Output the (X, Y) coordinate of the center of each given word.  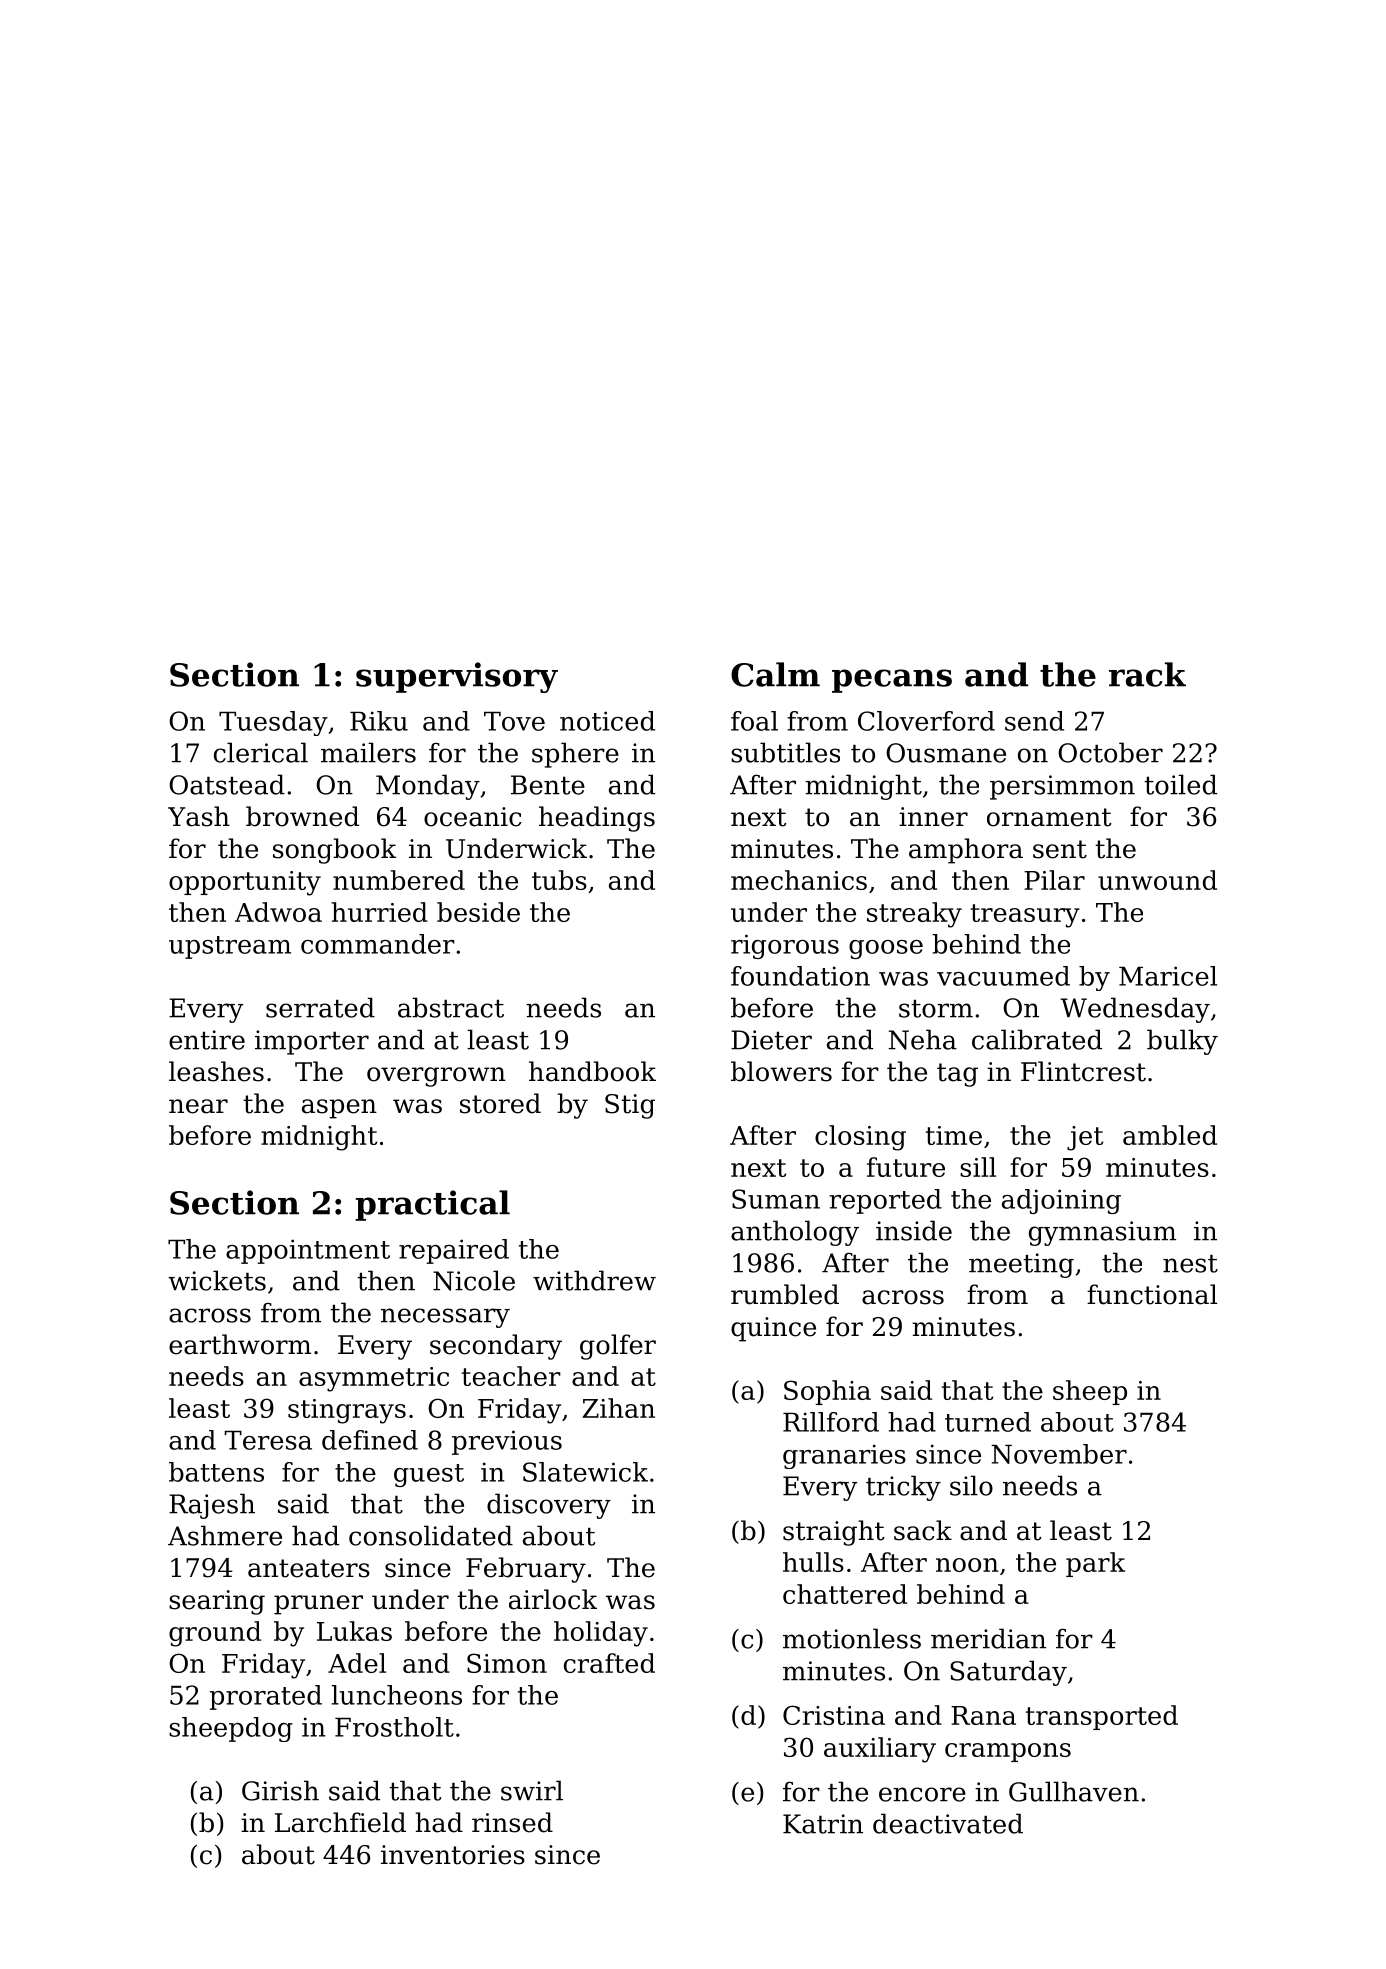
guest (429, 1475)
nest (1190, 1264)
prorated (266, 1697)
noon (967, 1565)
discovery (549, 1506)
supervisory (457, 677)
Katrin (823, 1824)
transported (1102, 1717)
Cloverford (926, 721)
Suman (776, 1199)
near (198, 1106)
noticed (607, 721)
